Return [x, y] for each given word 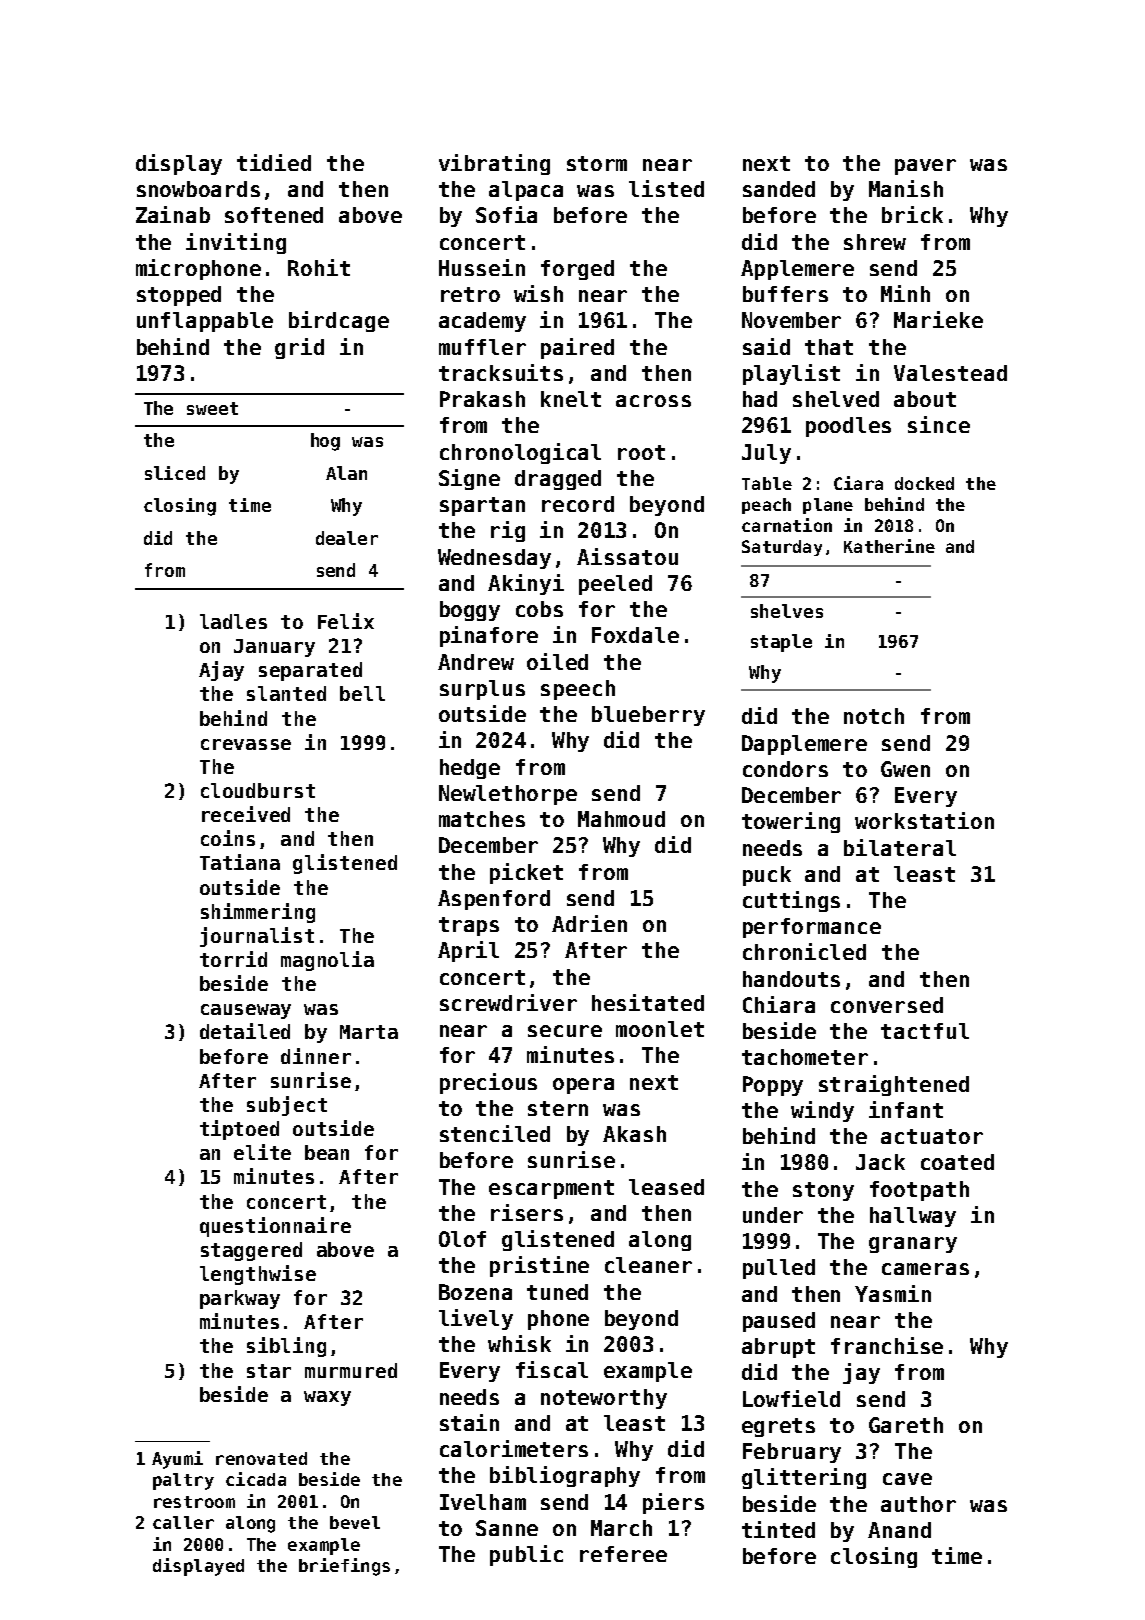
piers [673, 1503]
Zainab [173, 214]
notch [874, 716]
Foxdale [635, 635]
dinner [316, 1056]
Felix [346, 621]
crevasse [246, 744]
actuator [932, 1136]
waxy [327, 1398]
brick [912, 214]
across [653, 401]
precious [488, 1083]
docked [924, 483]
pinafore [489, 636]
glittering [804, 1478]
